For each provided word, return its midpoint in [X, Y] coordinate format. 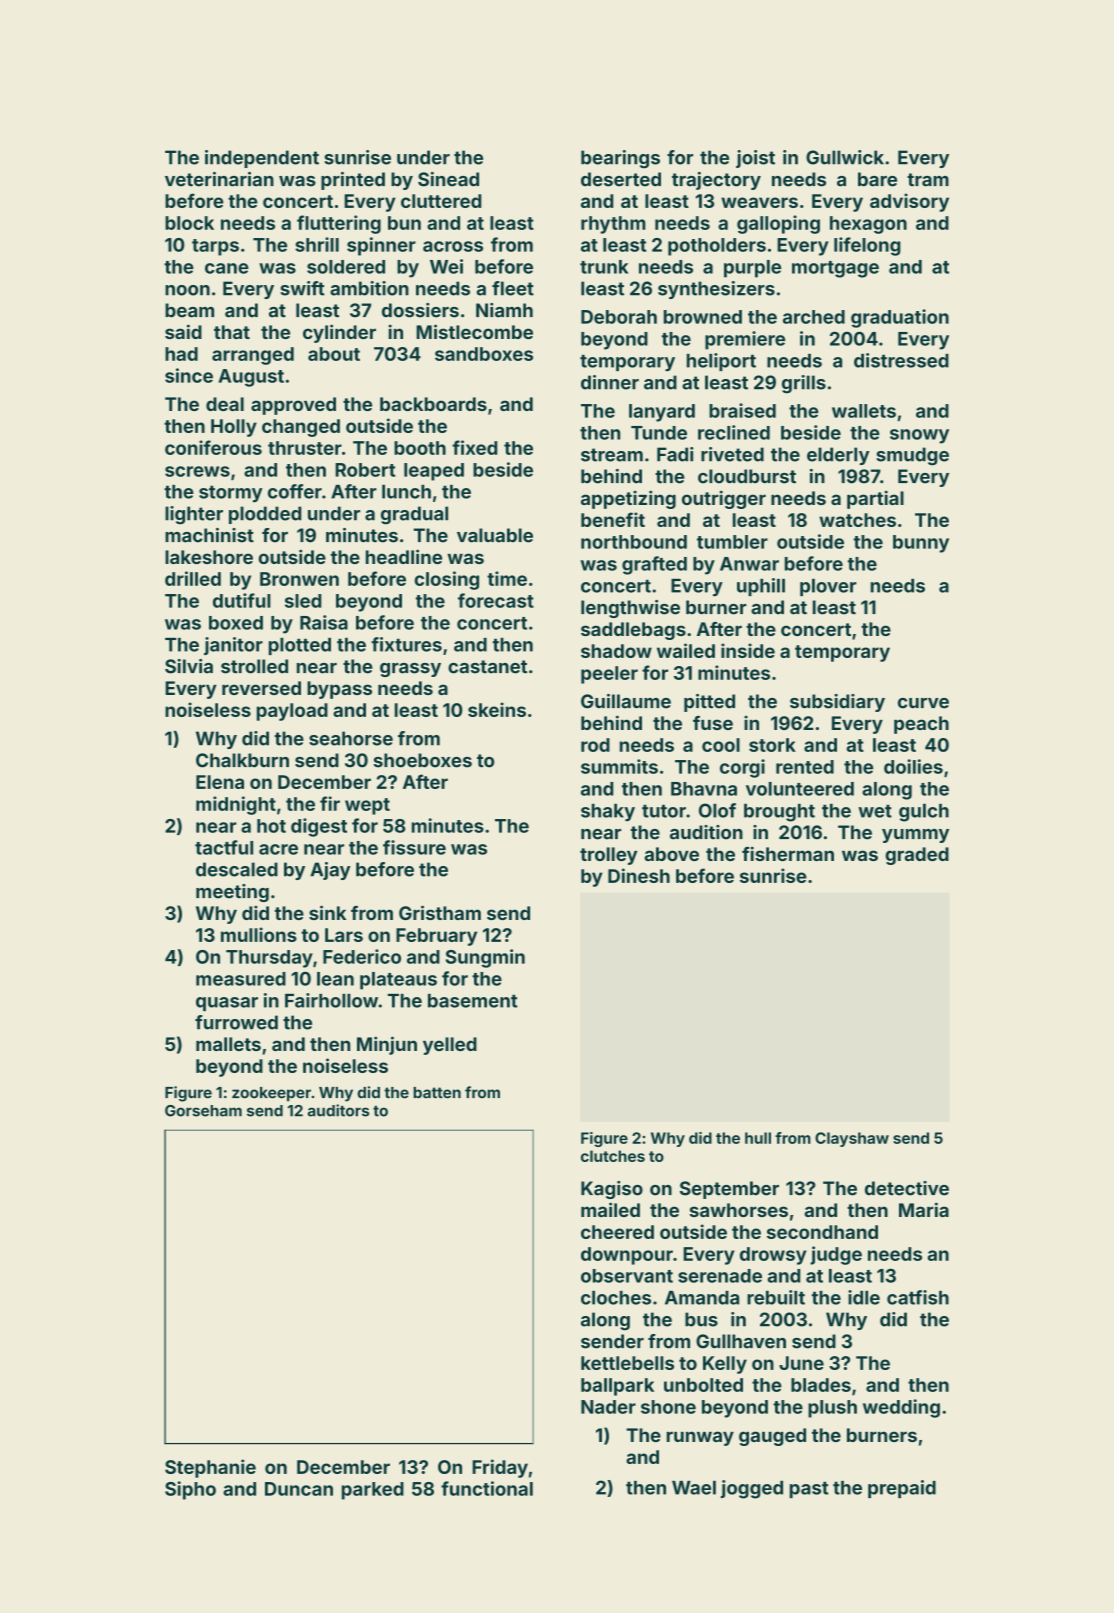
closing [446, 580]
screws [197, 471]
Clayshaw [852, 1139]
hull [758, 1138]
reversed [261, 688]
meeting [232, 893]
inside [748, 650]
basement [472, 1001]
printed [353, 181]
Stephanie [210, 1468]
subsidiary [837, 703]
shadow [616, 651]
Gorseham [203, 1111]
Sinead [448, 179]
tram [928, 180]
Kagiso [612, 1190]
